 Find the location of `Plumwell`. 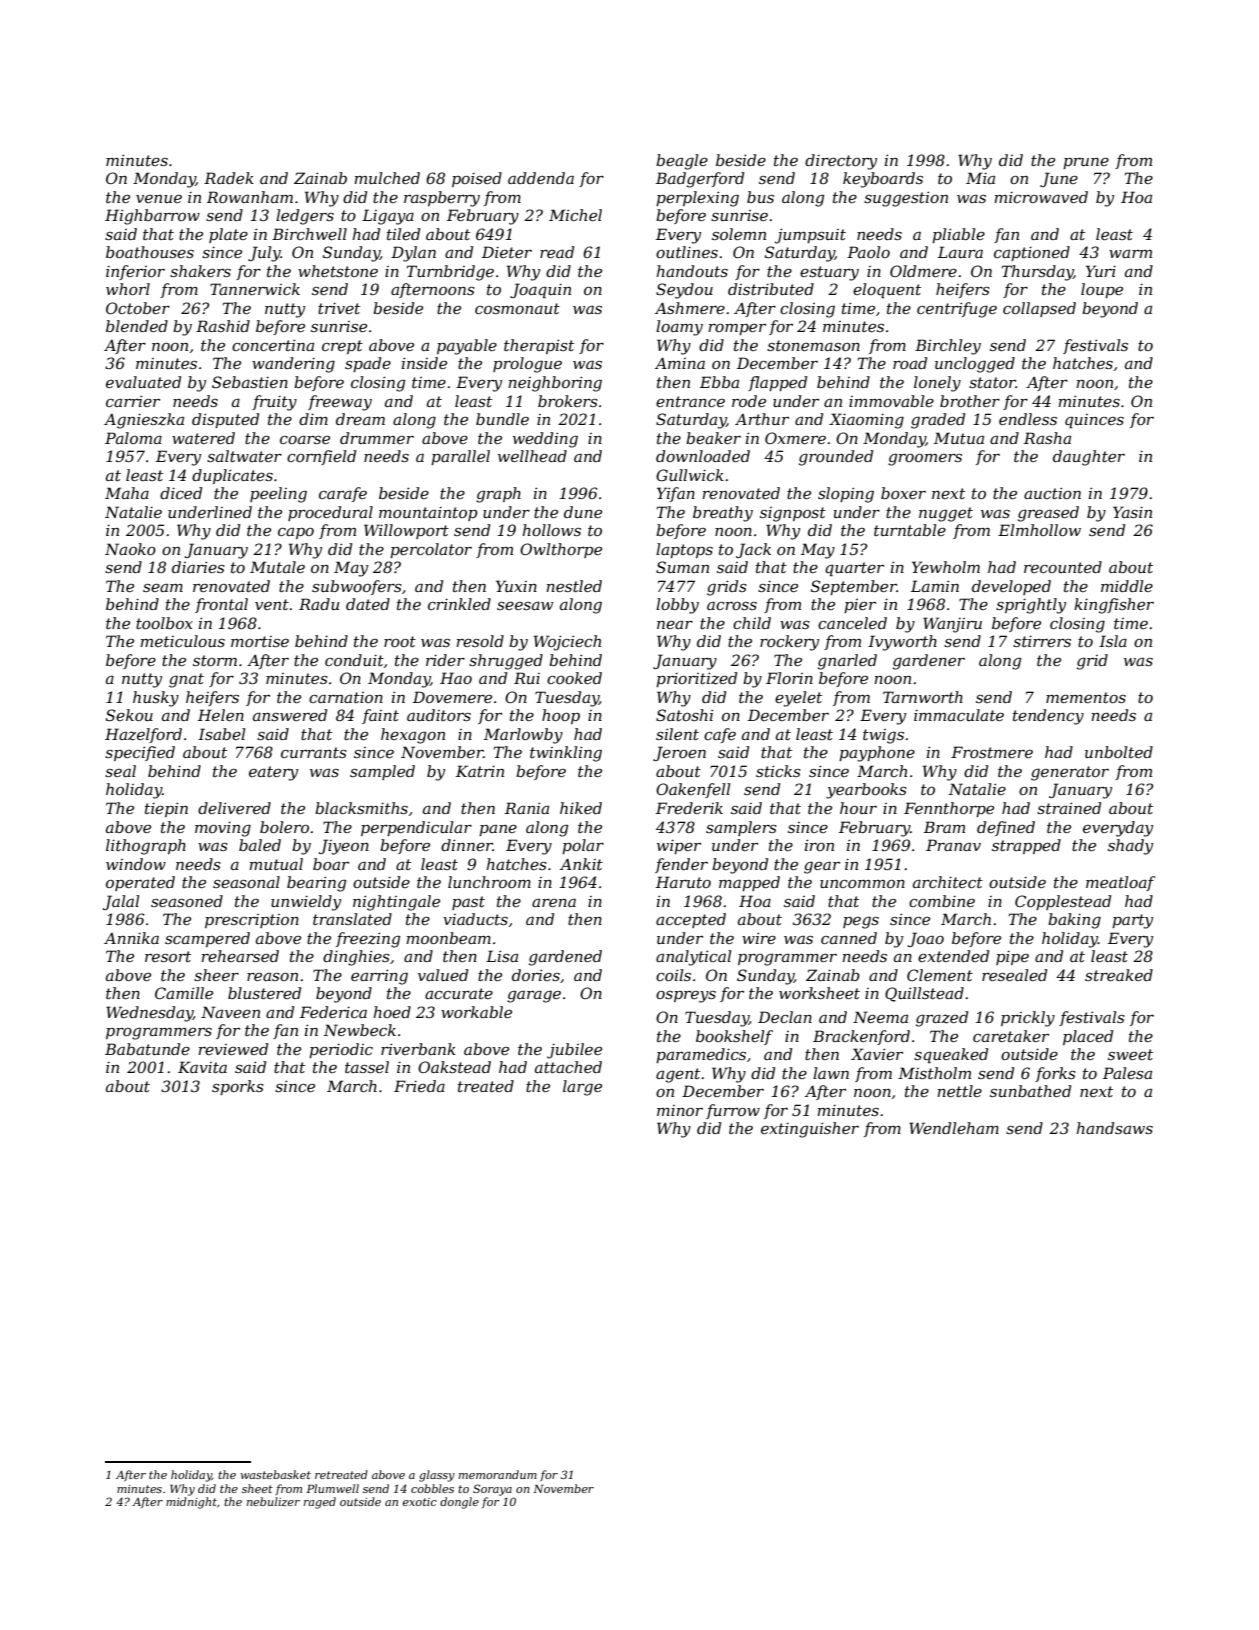

Plumwell is located at coordinates (332, 1488).
